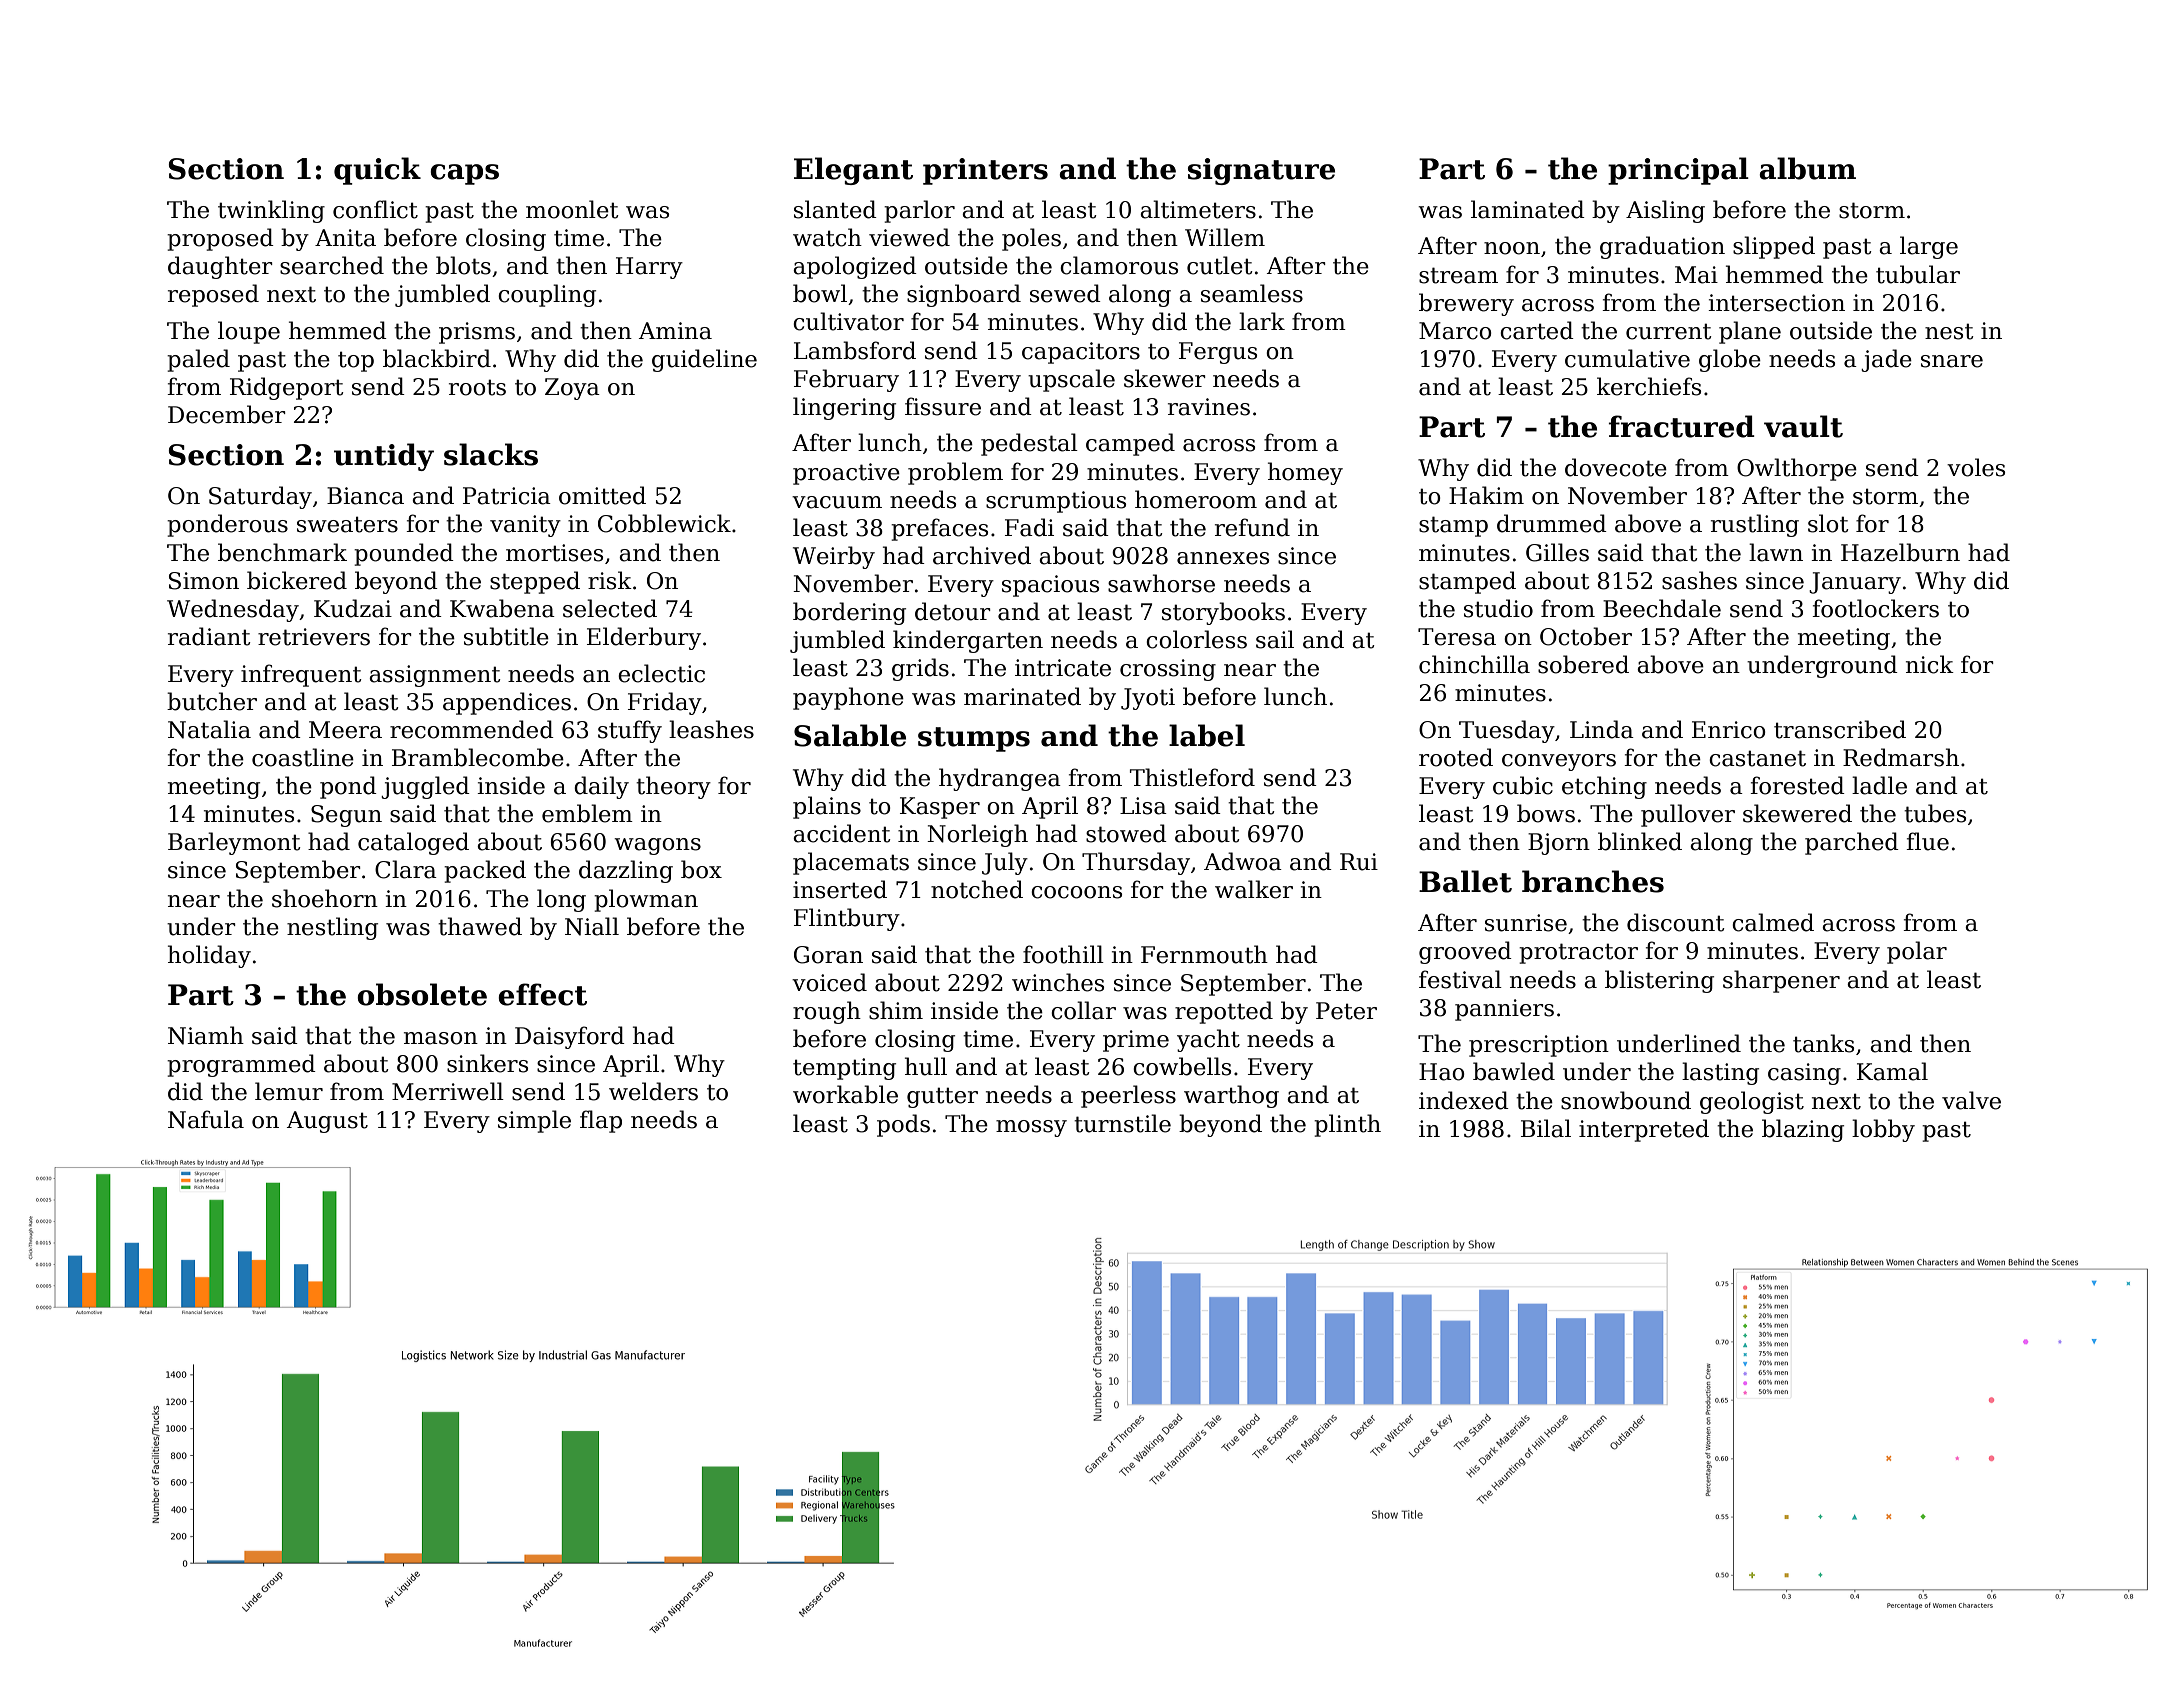 Image resolution: width=2178 pixels, height=1683 pixels. Describe the element at coordinates (853, 171) in the page. I see `Elegant` at that location.
